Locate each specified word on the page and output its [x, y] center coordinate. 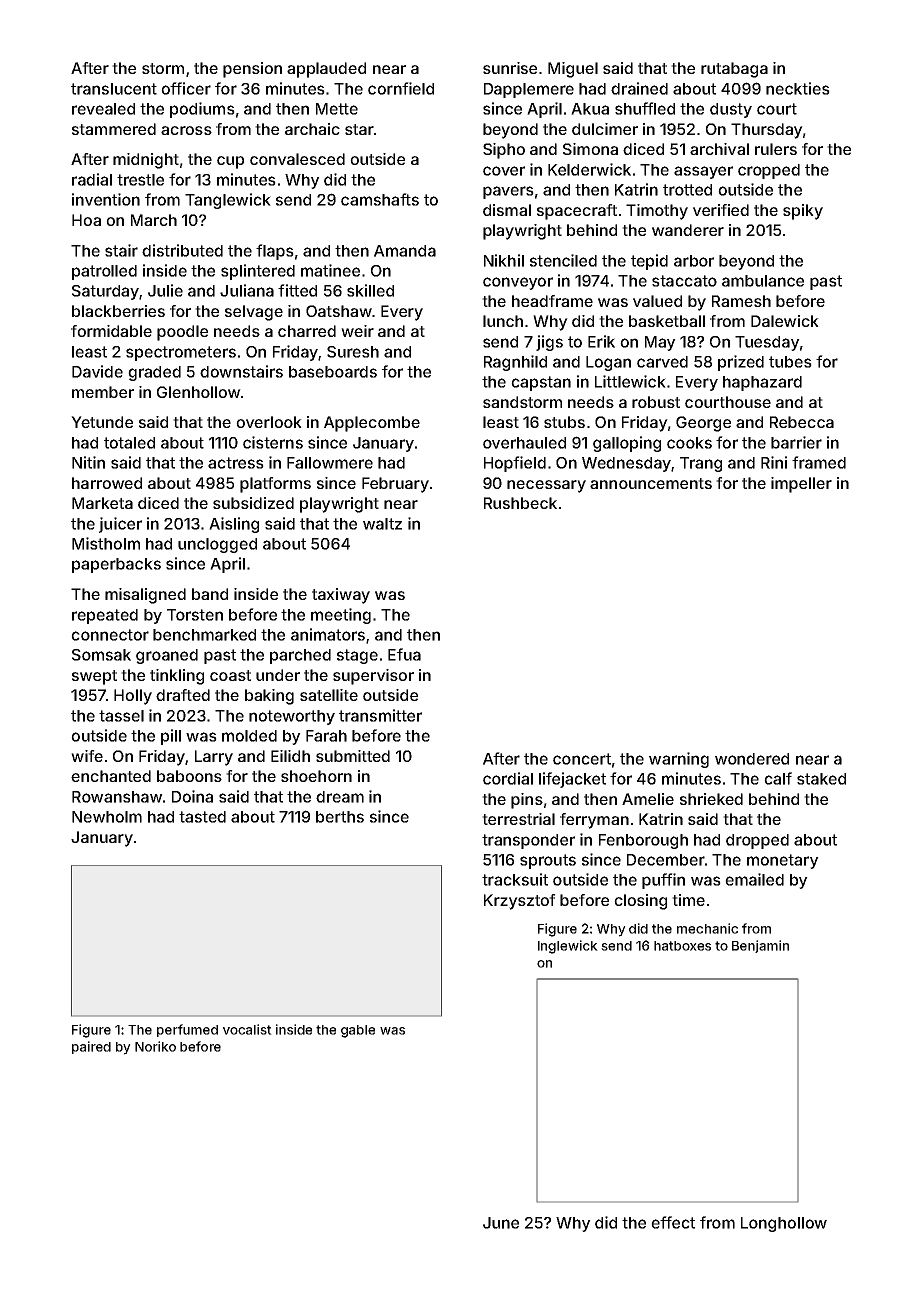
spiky [803, 212]
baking [269, 697]
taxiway [341, 596]
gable [358, 1031]
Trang [701, 464]
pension [252, 70]
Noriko [155, 1046]
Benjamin [760, 946]
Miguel [573, 70]
